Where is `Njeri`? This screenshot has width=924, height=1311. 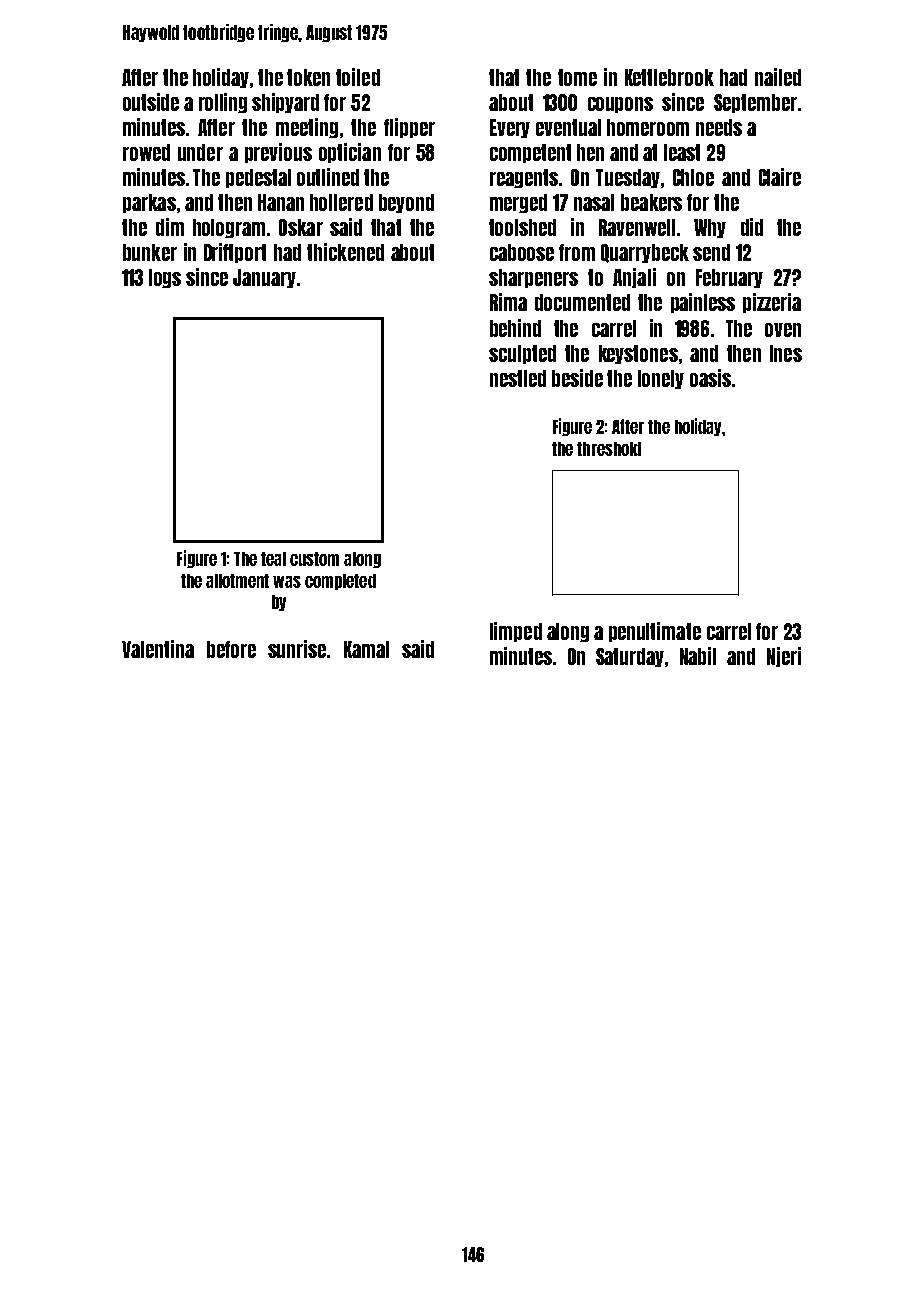 Njeri is located at coordinates (784, 657).
